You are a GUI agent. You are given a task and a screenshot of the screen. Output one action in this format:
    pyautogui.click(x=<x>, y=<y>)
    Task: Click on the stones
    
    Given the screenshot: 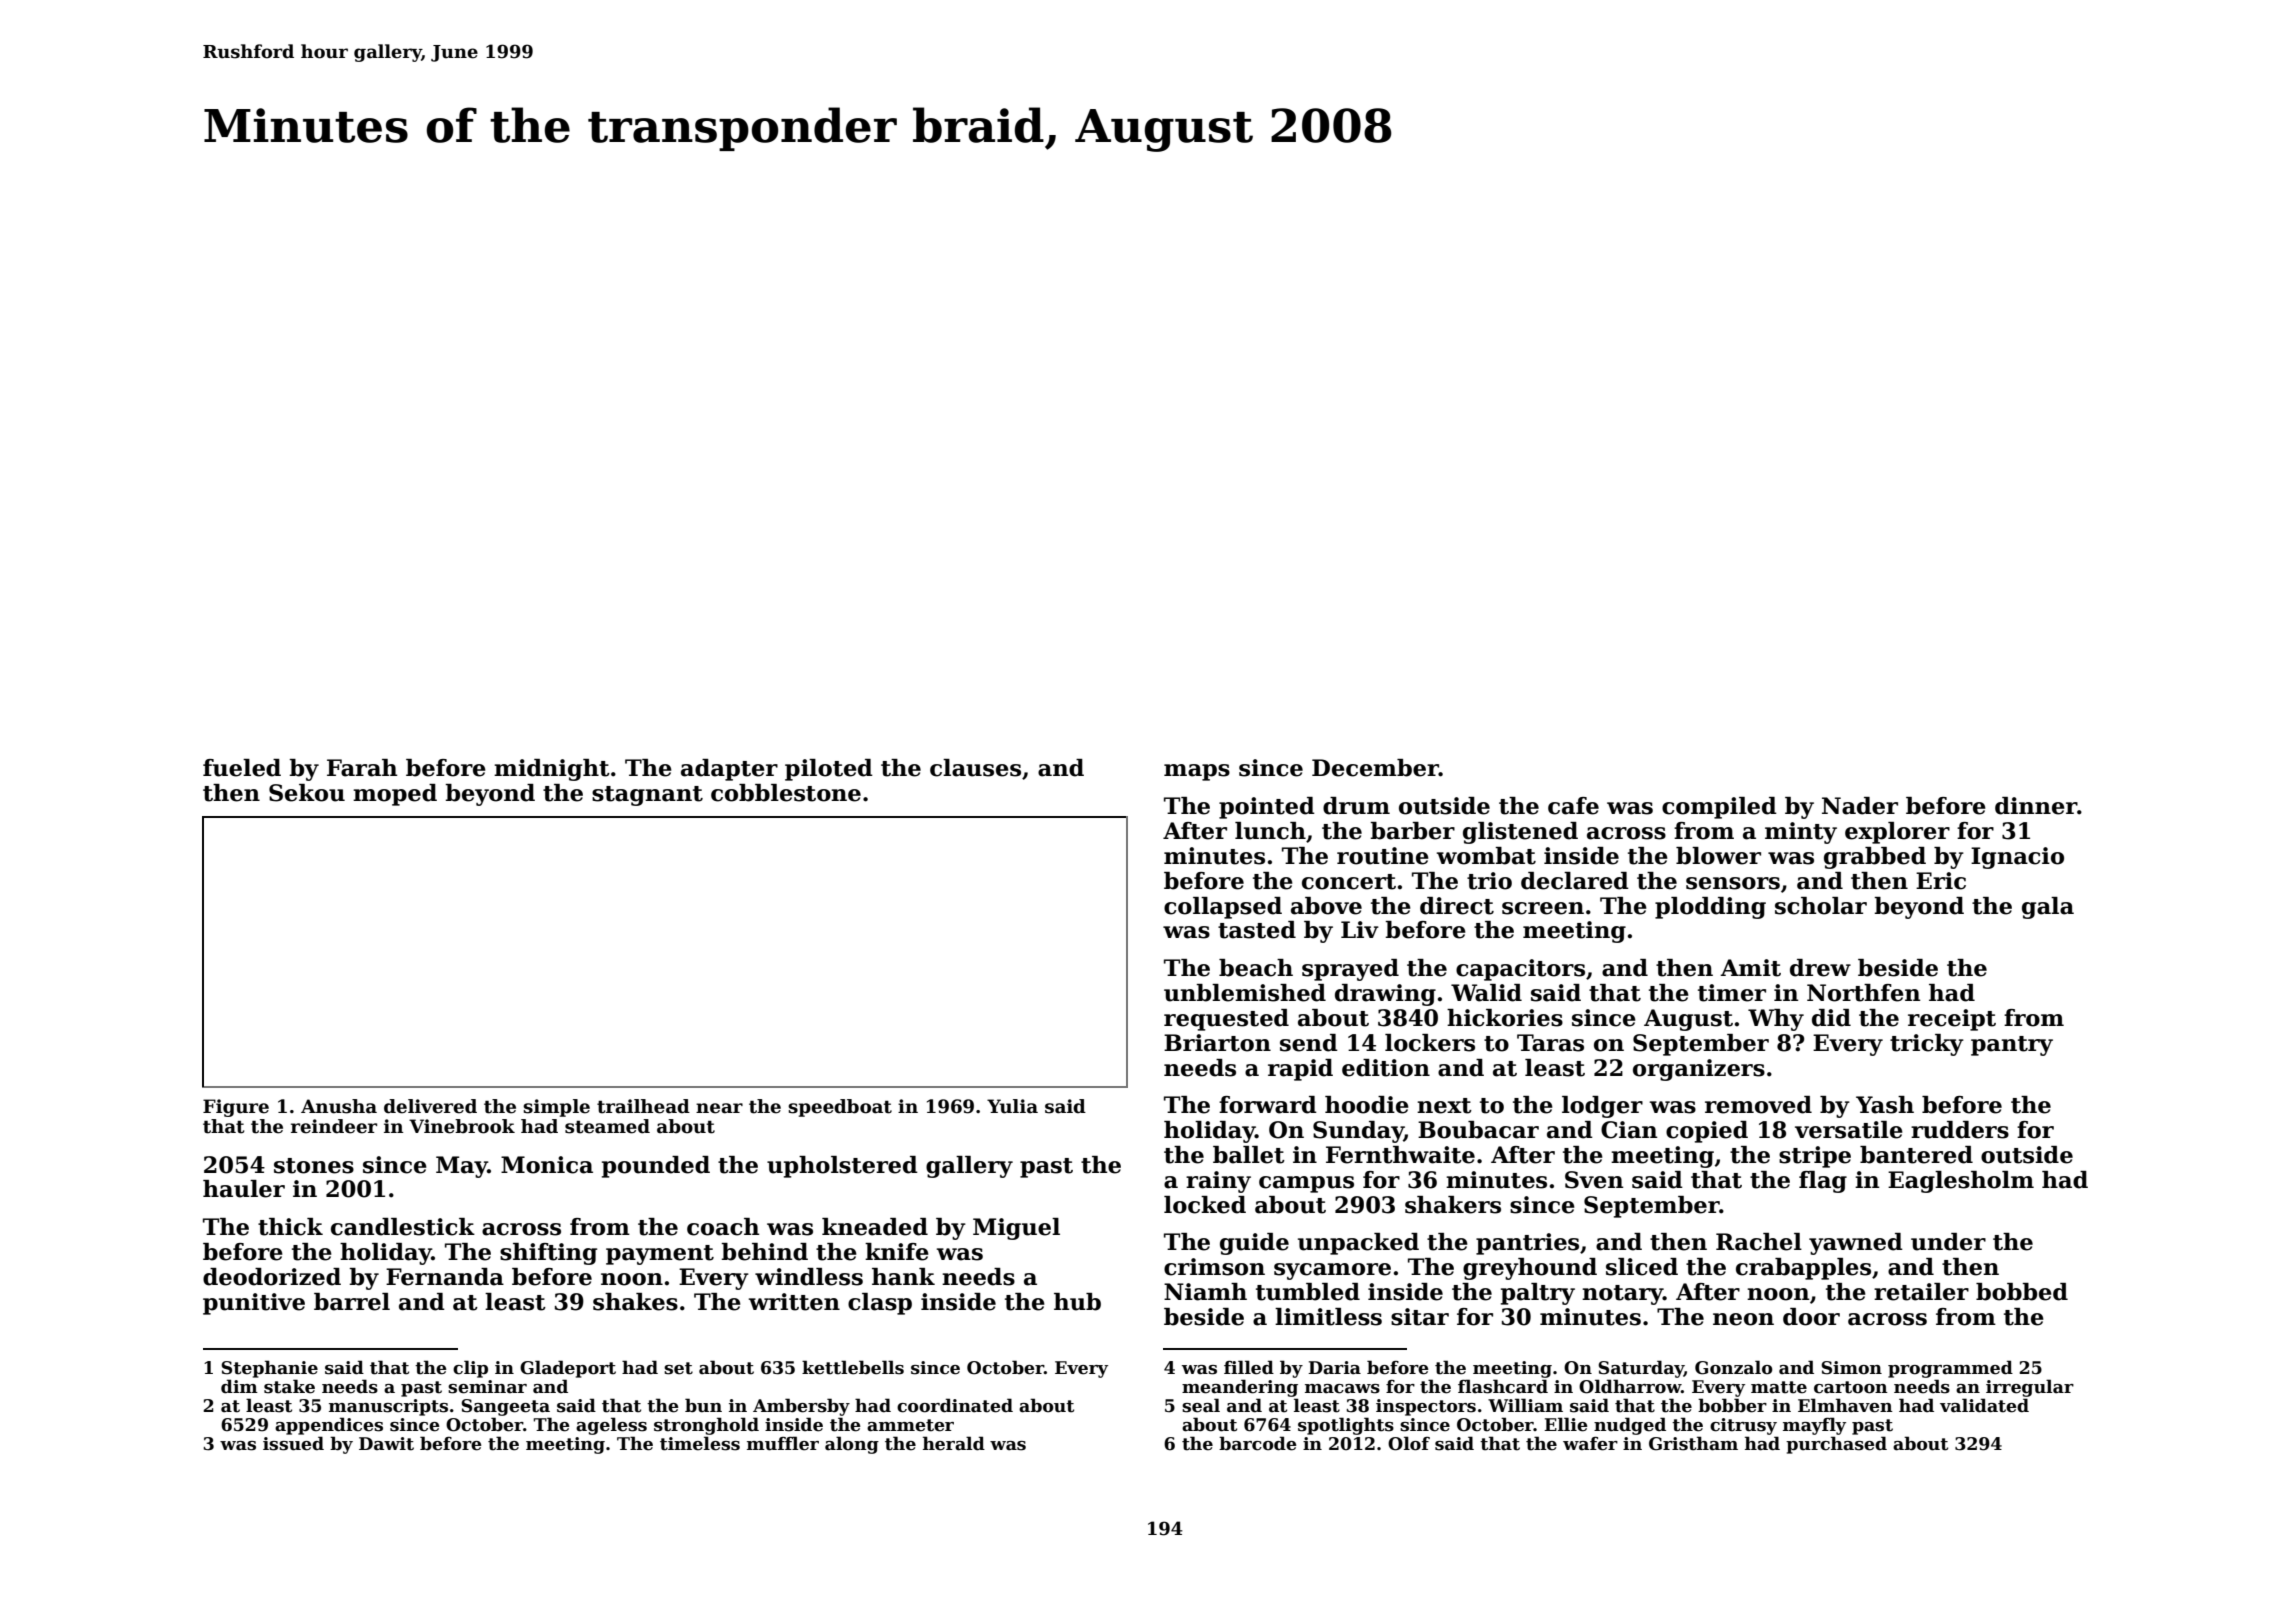 What is the action you would take?
    pyautogui.click(x=314, y=1166)
